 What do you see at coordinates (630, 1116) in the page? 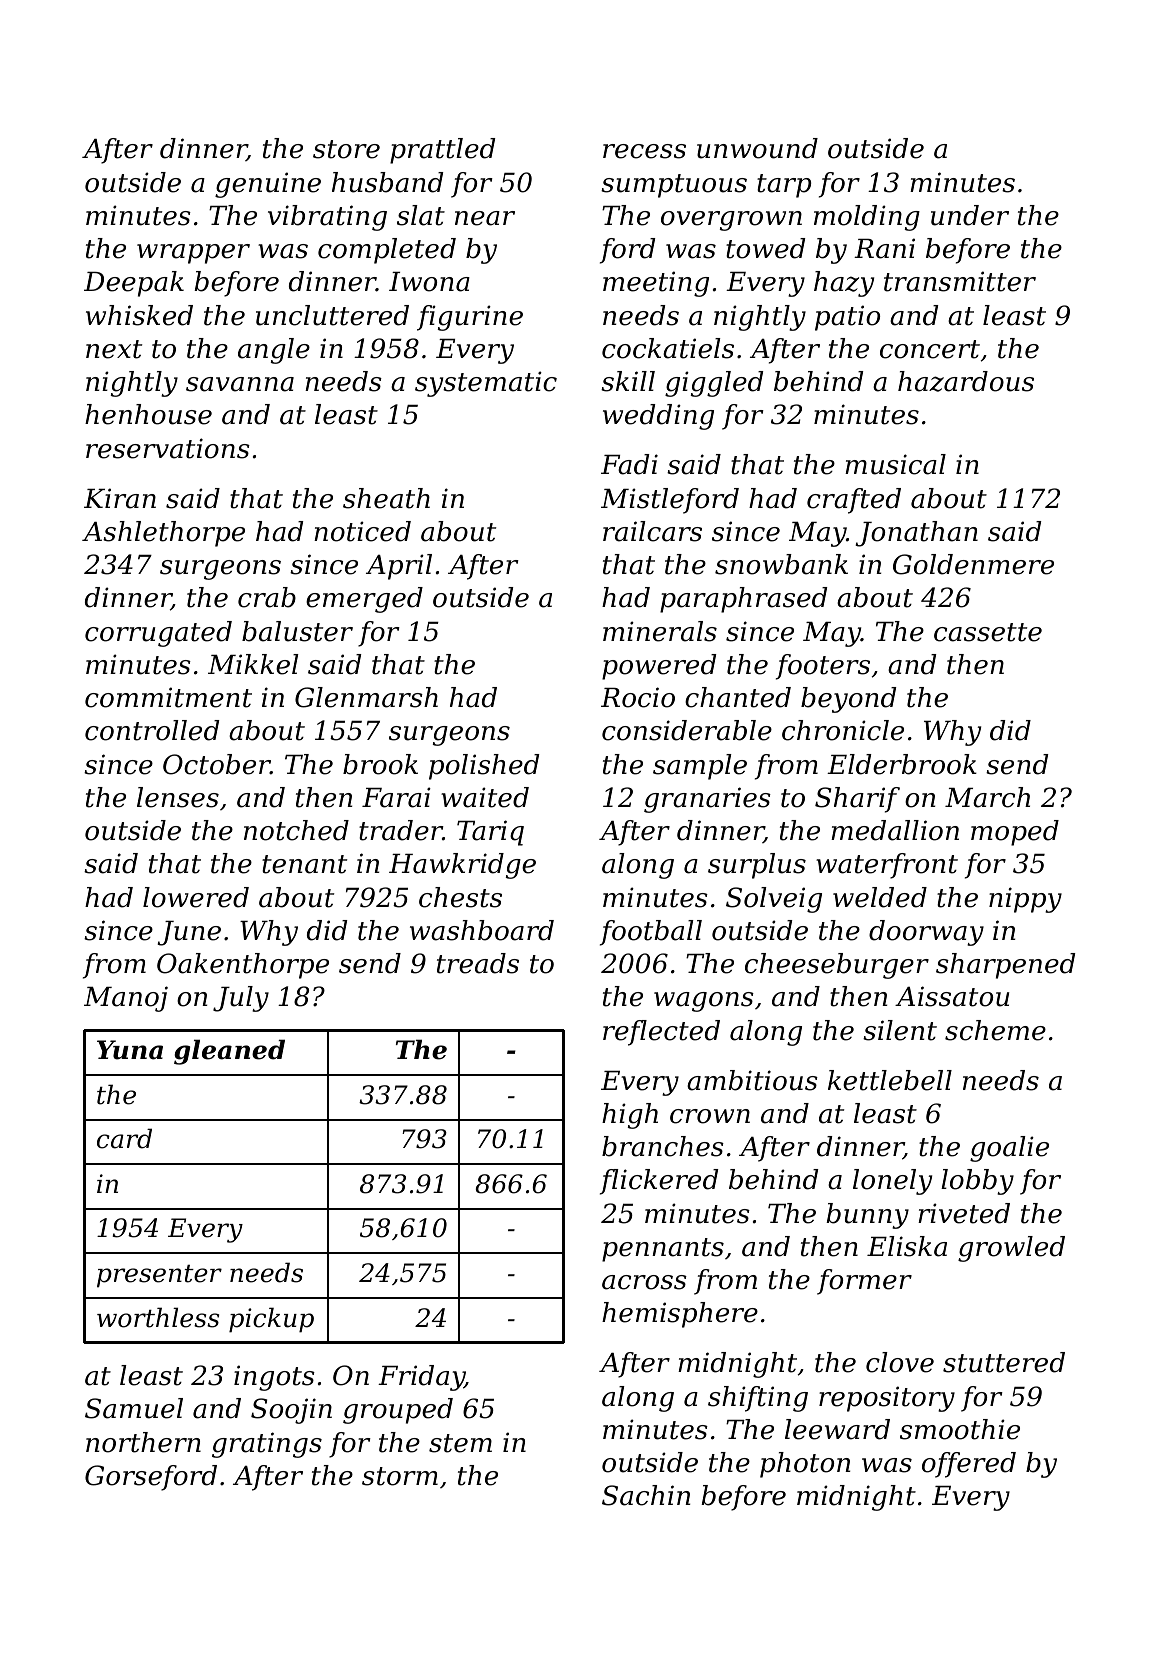
I see `high` at bounding box center [630, 1116].
